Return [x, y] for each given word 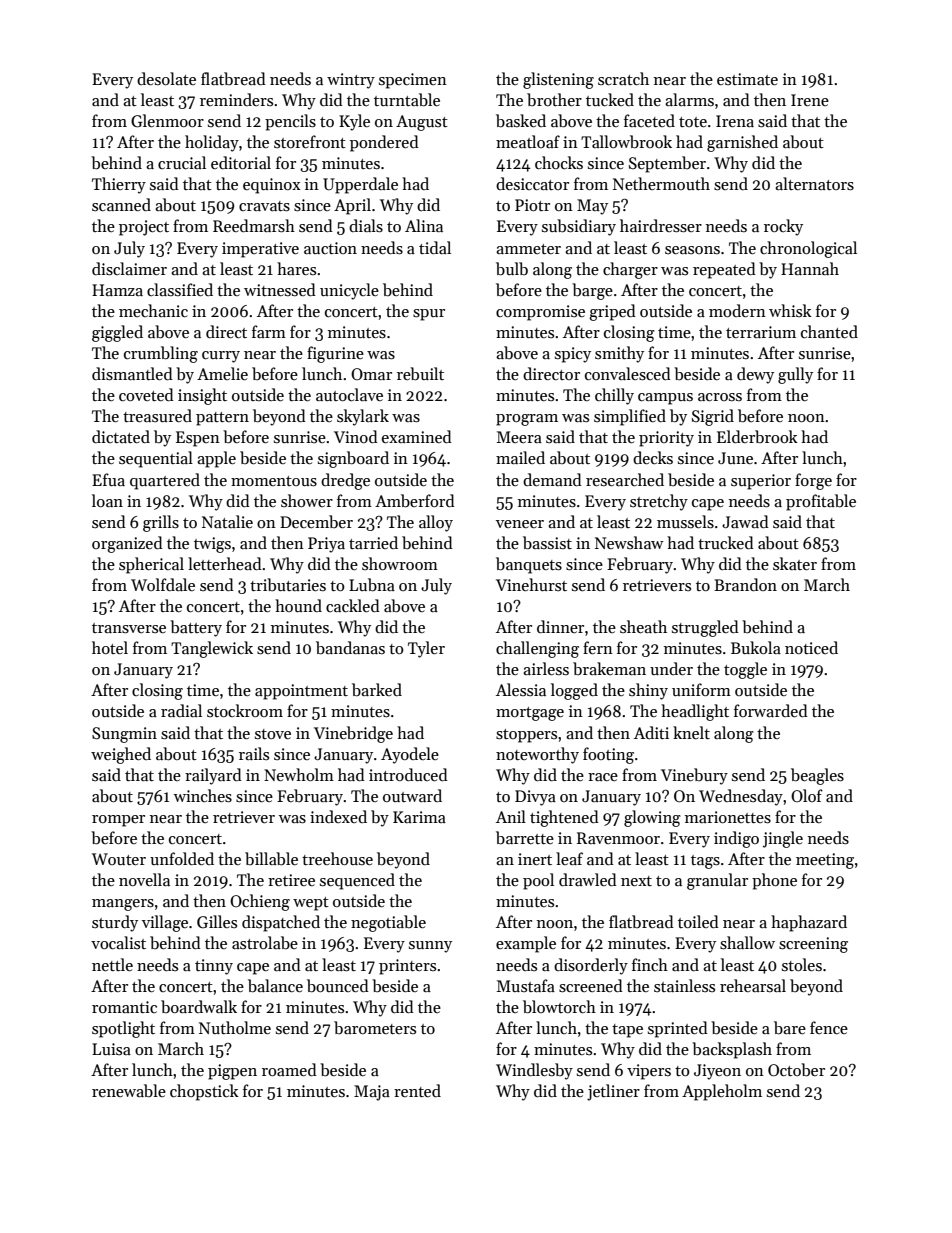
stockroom [245, 710]
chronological [808, 249]
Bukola [756, 647]
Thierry [119, 185]
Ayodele [410, 755]
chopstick [204, 1092]
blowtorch [559, 1006]
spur [429, 315]
